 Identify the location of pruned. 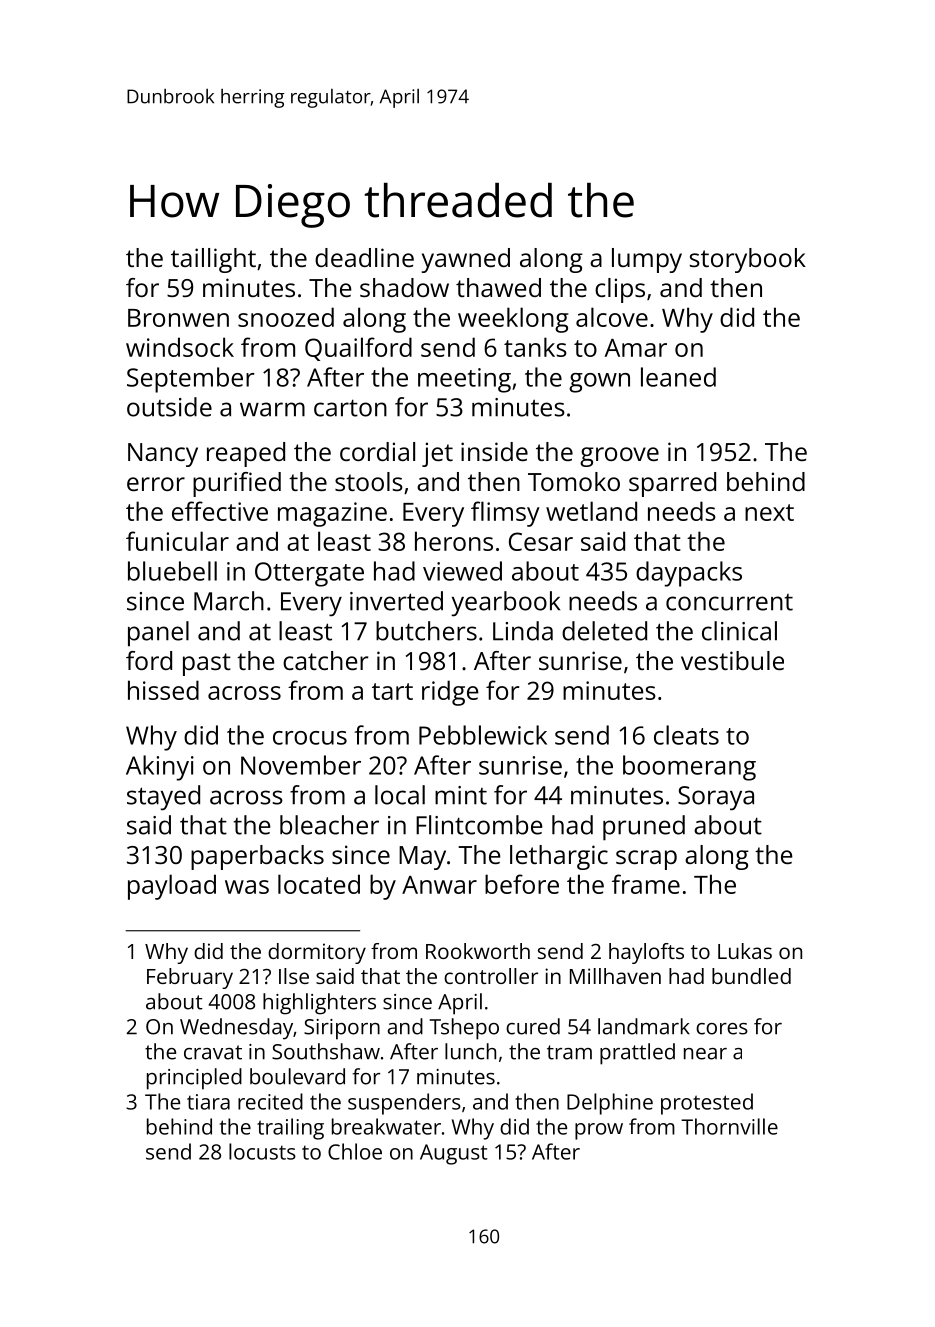
(644, 828).
